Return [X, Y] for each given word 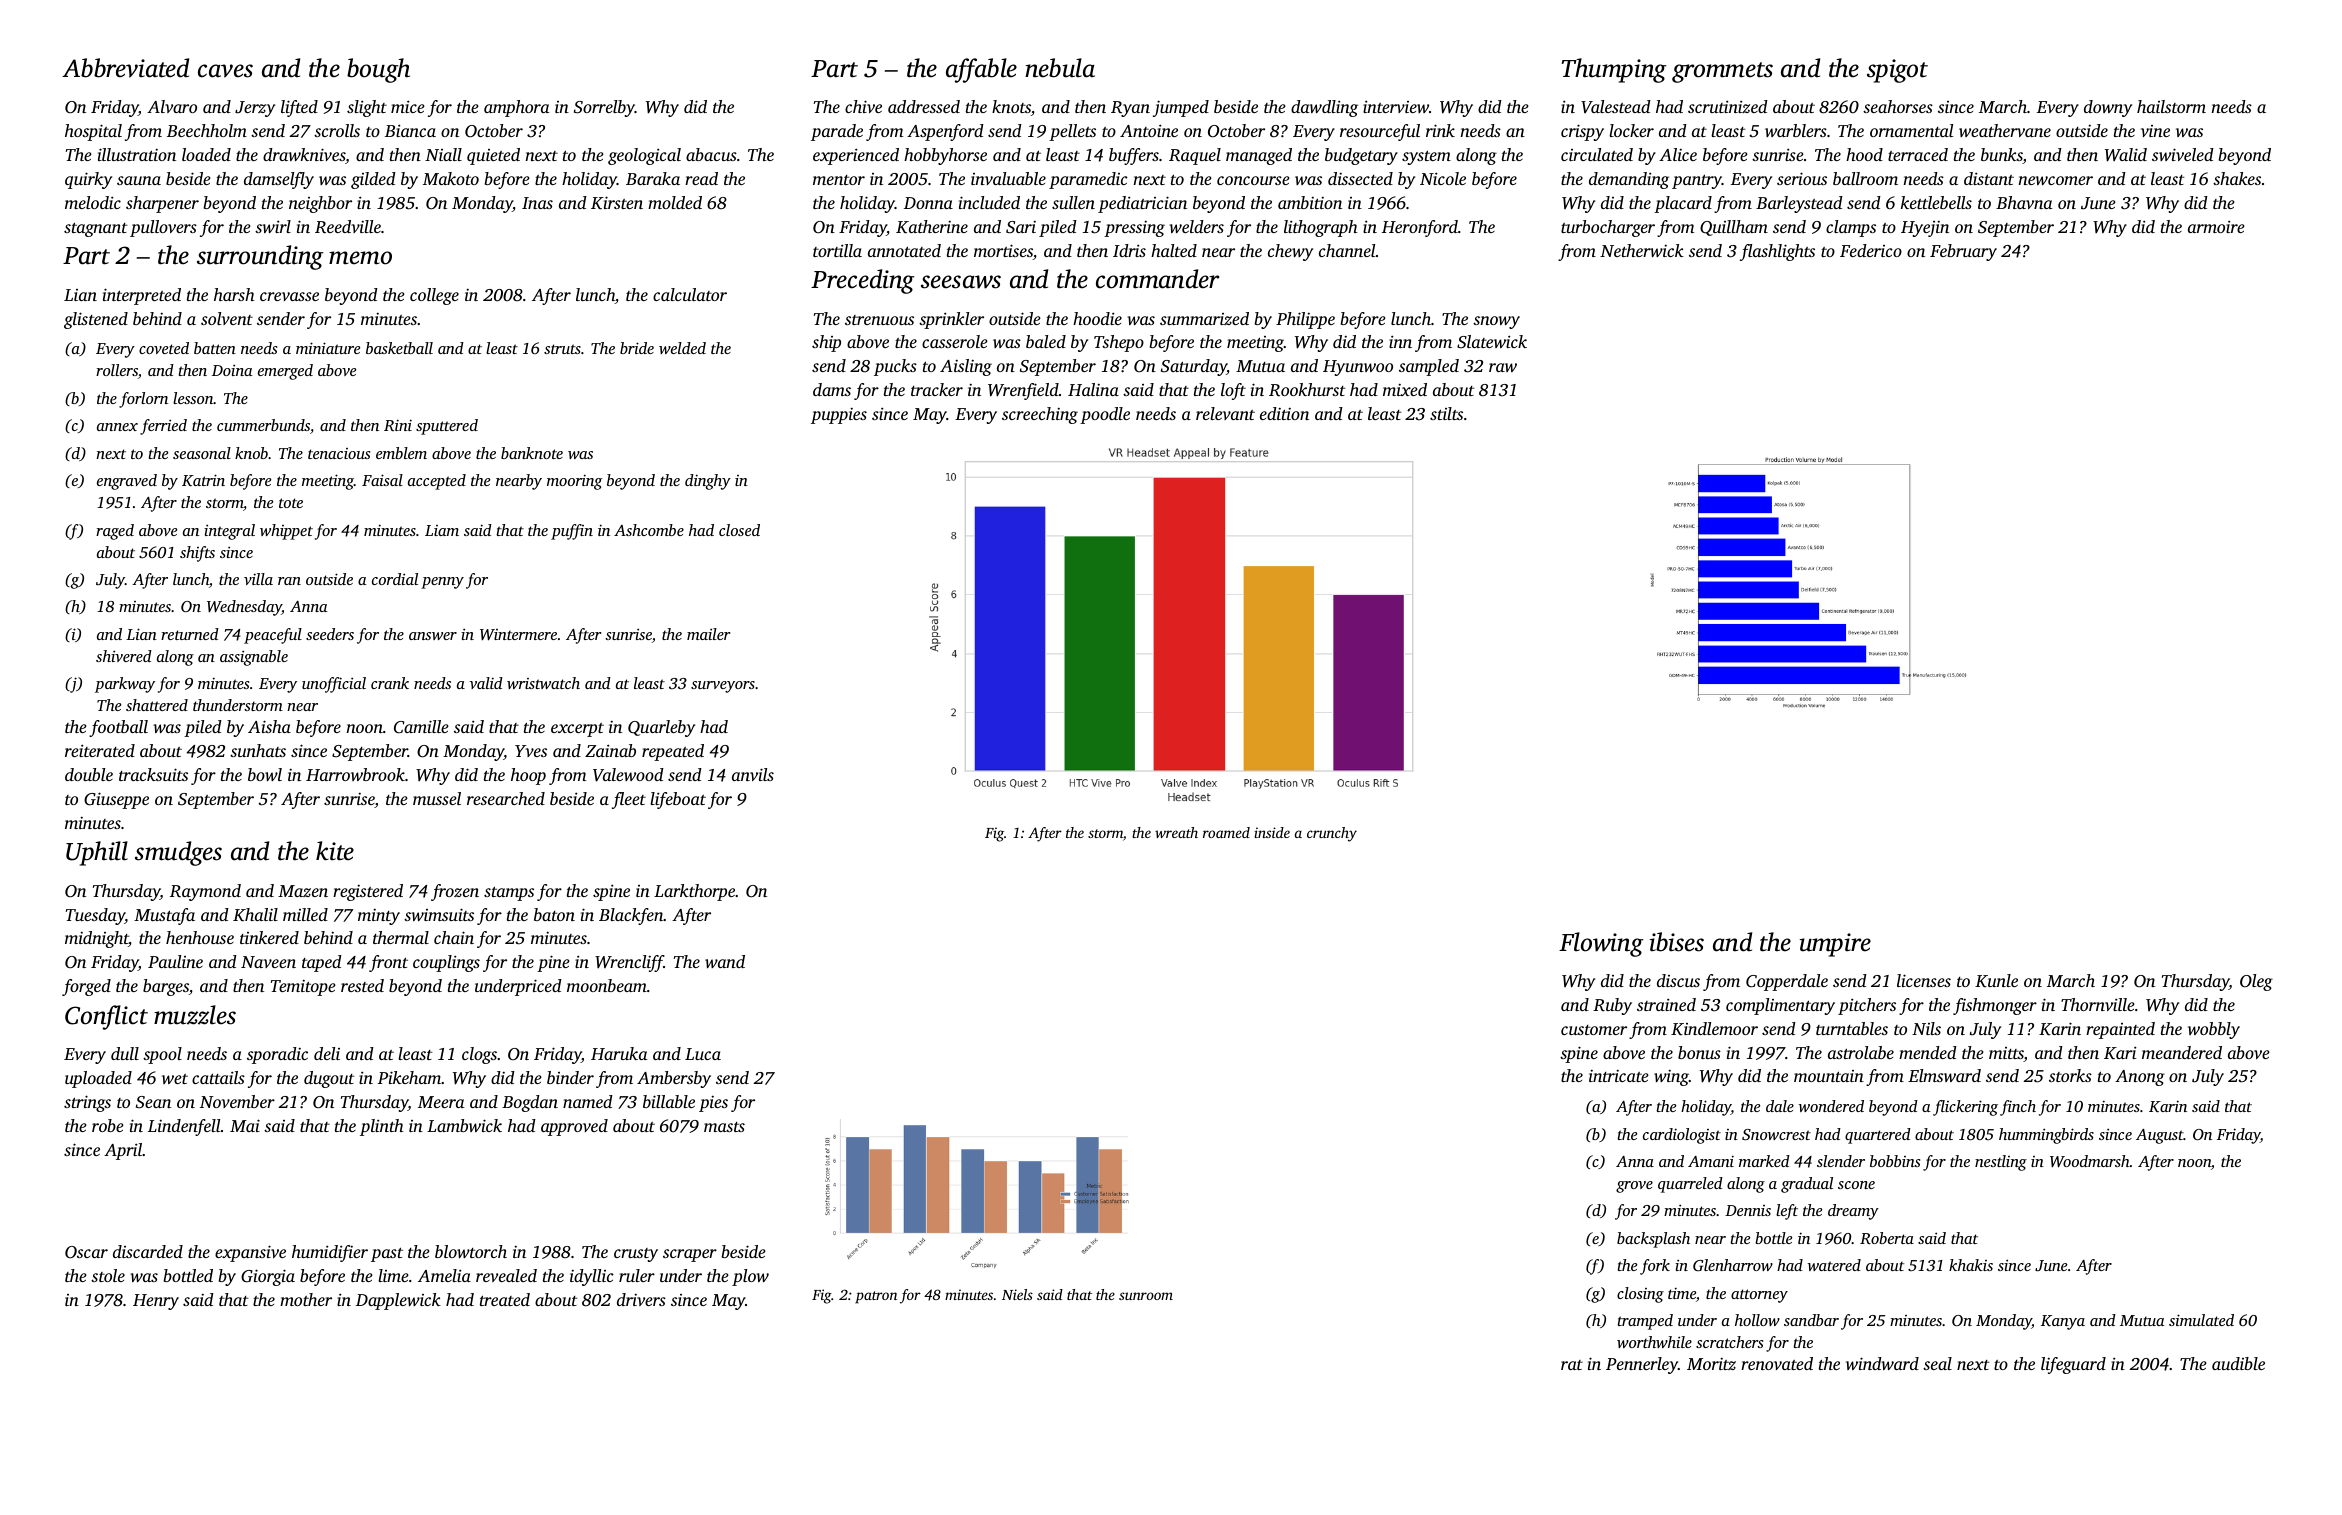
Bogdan [530, 1103]
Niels [1017, 1294]
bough [378, 70]
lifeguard [2073, 1365]
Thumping [1614, 70]
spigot [1897, 71]
